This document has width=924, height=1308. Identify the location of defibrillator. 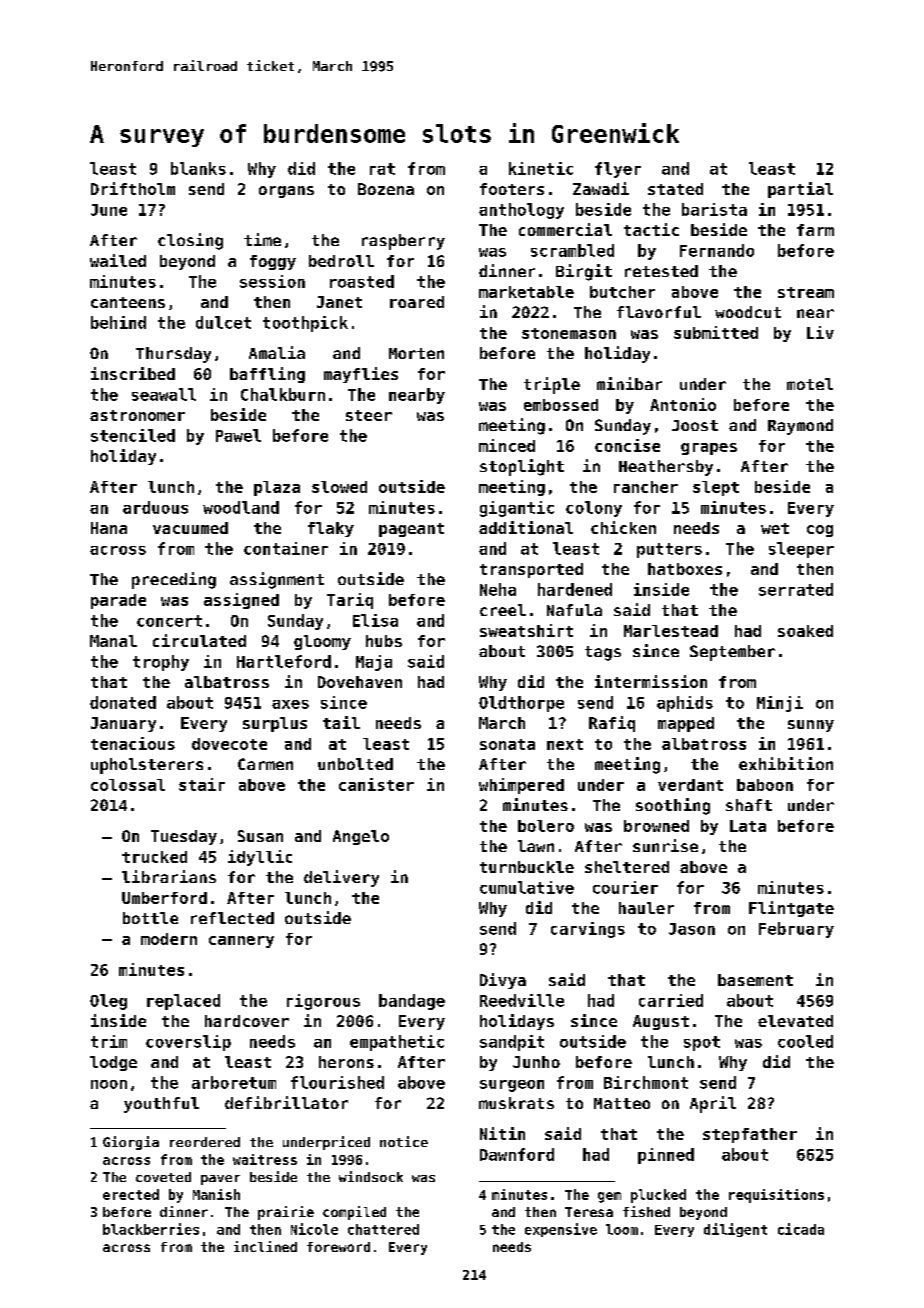
(286, 1102).
